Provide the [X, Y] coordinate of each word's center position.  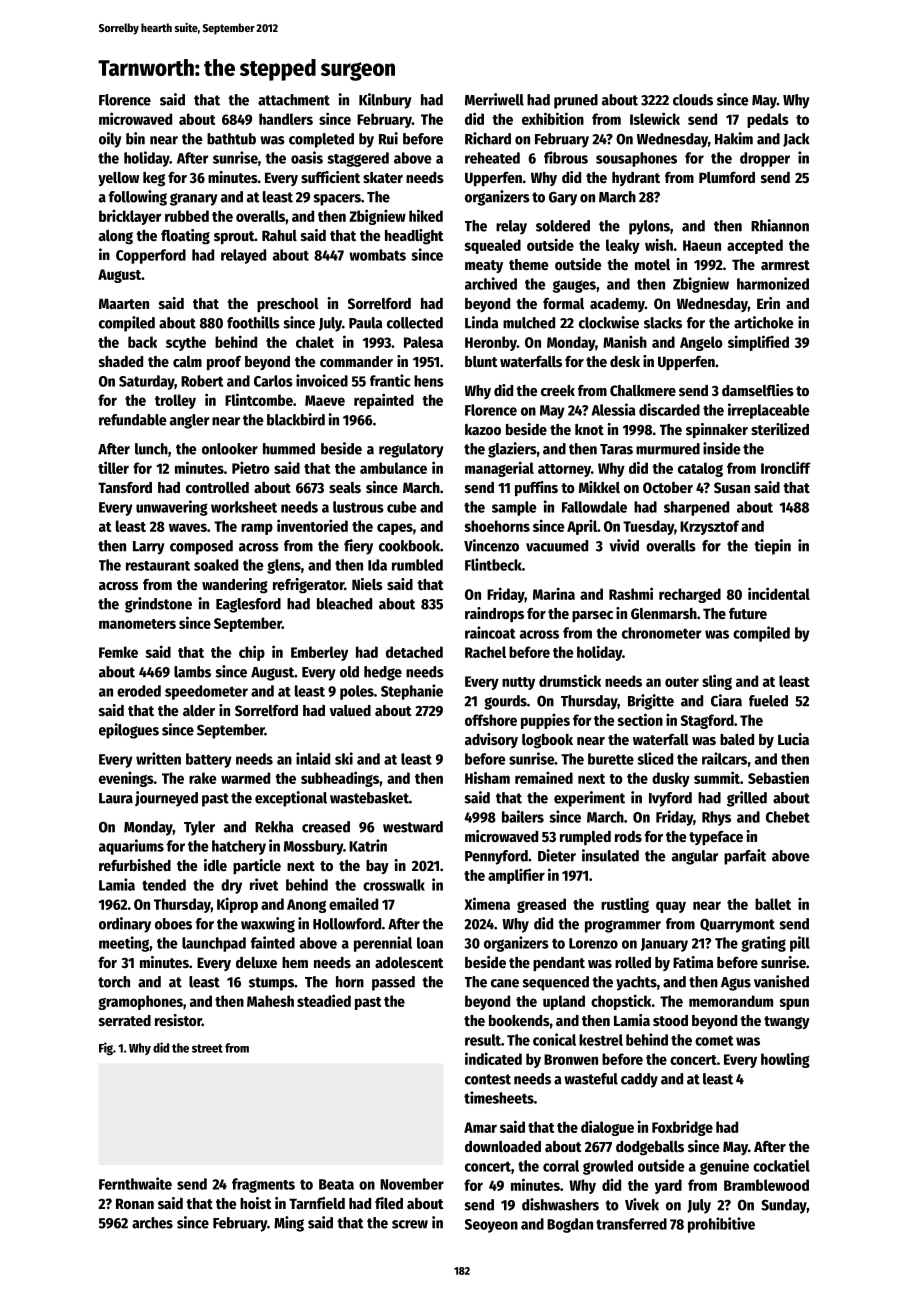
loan [430, 943]
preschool [288, 305]
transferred [631, 1224]
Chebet [788, 817]
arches [152, 1223]
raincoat [490, 632]
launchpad [214, 944]
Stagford [707, 721]
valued [350, 710]
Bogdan [570, 1225]
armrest [785, 265]
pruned [576, 101]
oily [110, 140]
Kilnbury [385, 101]
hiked [426, 215]
